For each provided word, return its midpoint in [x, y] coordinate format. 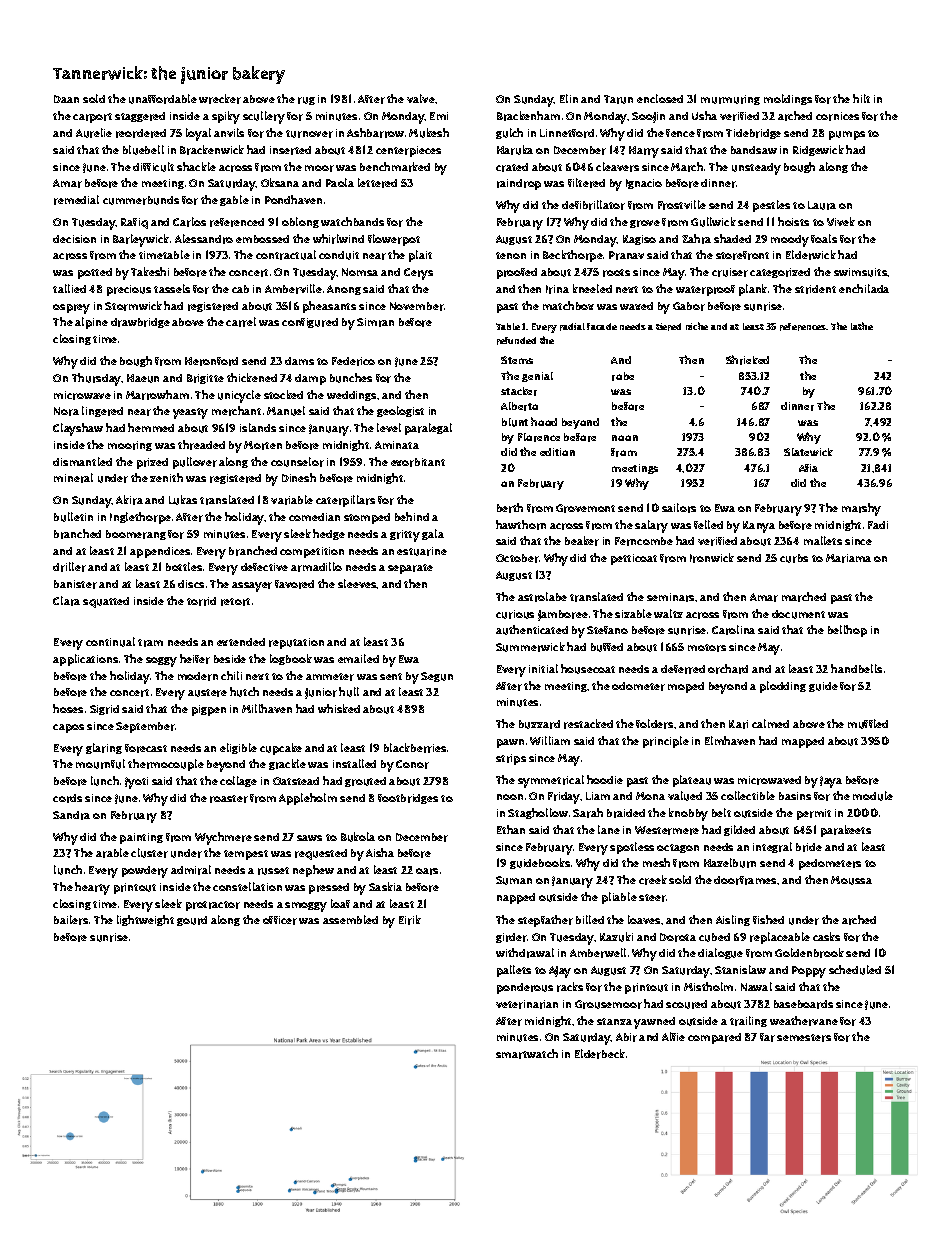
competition [312, 552]
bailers [71, 920]
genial [537, 377]
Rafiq [134, 223]
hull [349, 692]
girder [511, 938]
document [798, 614]
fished [768, 919]
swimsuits [861, 272]
